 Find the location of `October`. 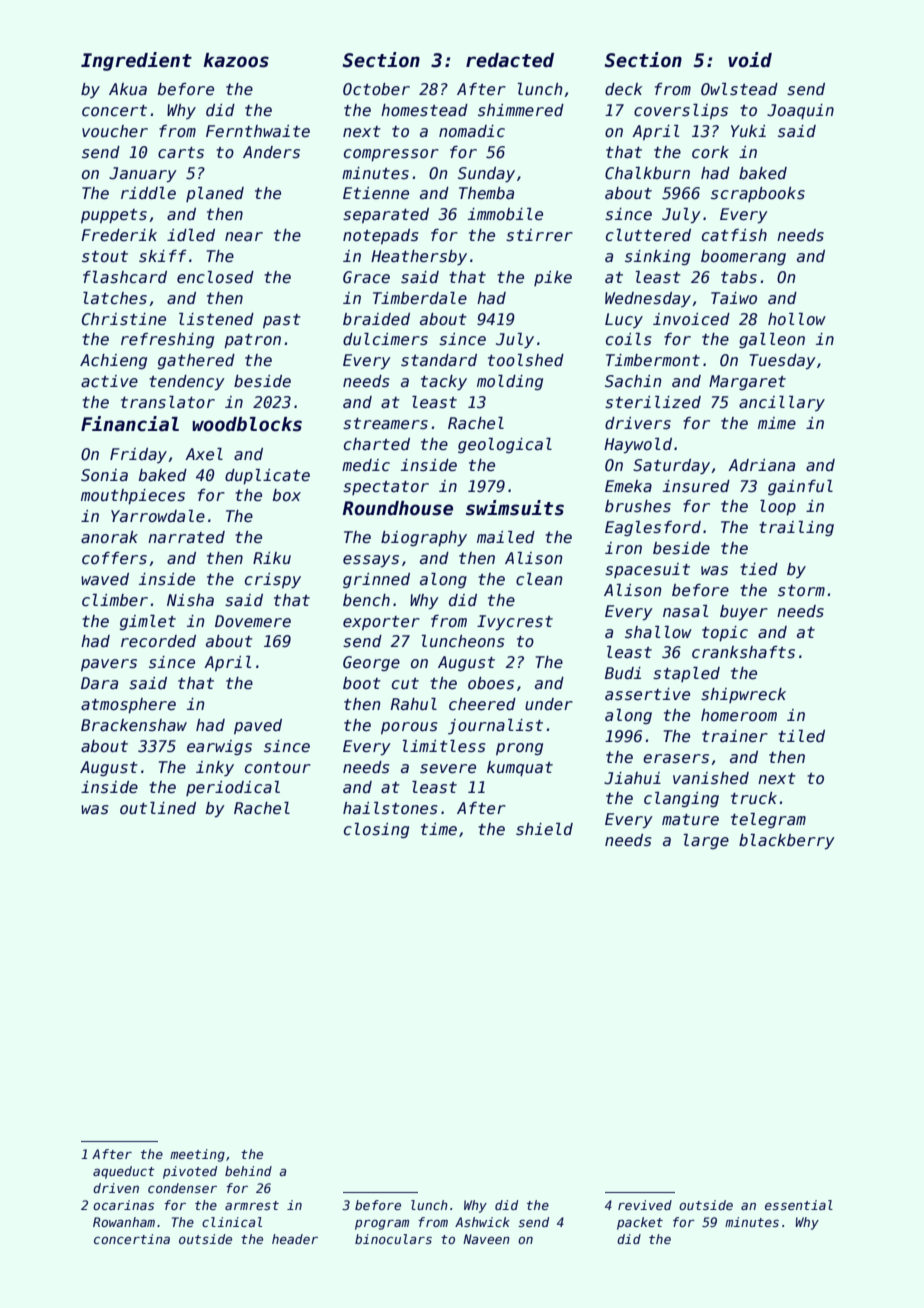

October is located at coordinates (376, 89).
